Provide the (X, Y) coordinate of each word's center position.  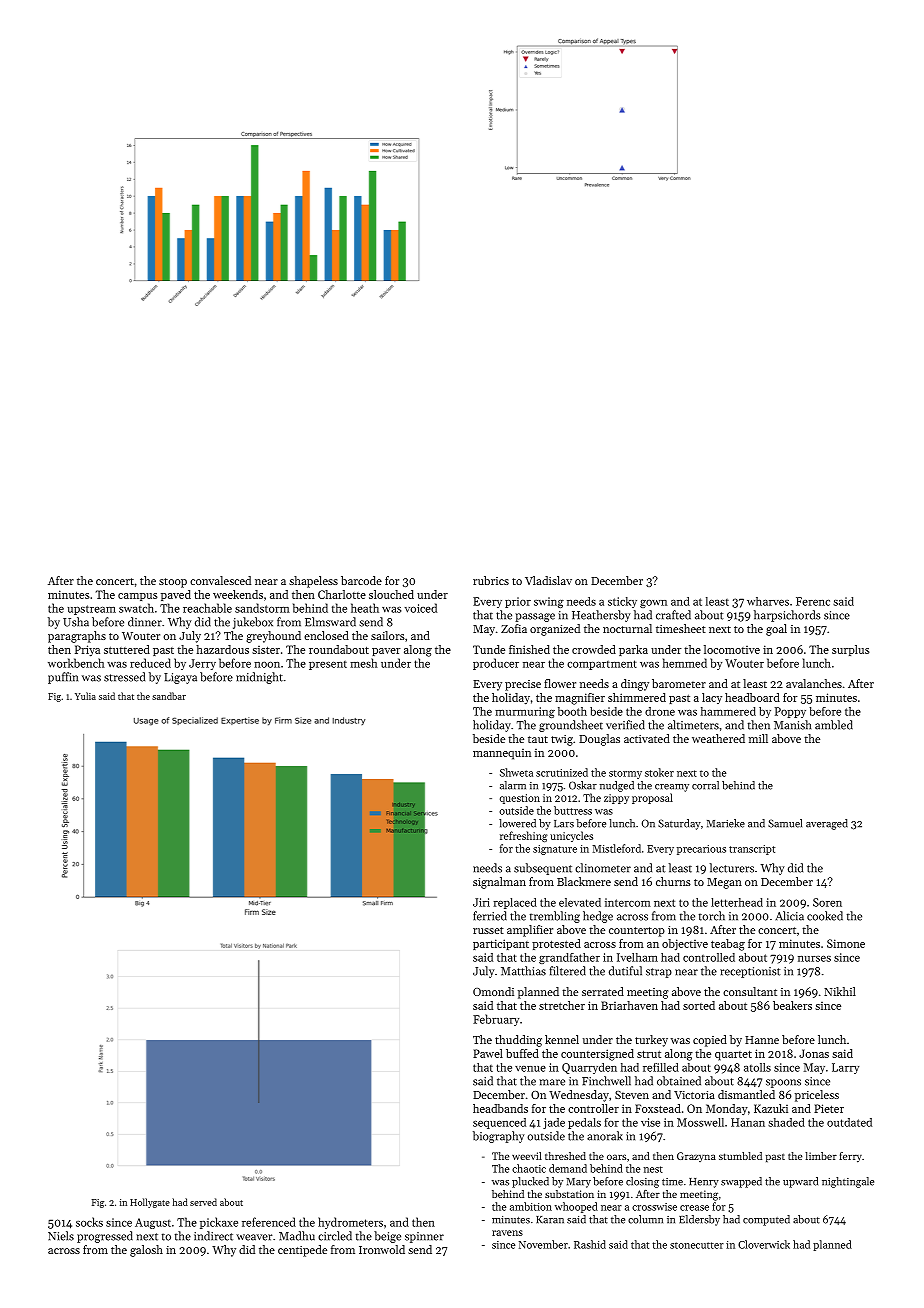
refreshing (524, 836)
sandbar (169, 696)
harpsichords (787, 616)
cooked (825, 916)
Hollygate (150, 1203)
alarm (513, 785)
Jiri (481, 902)
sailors (388, 635)
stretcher (562, 1005)
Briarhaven (629, 1005)
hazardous (222, 649)
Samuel (785, 823)
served (203, 1202)
